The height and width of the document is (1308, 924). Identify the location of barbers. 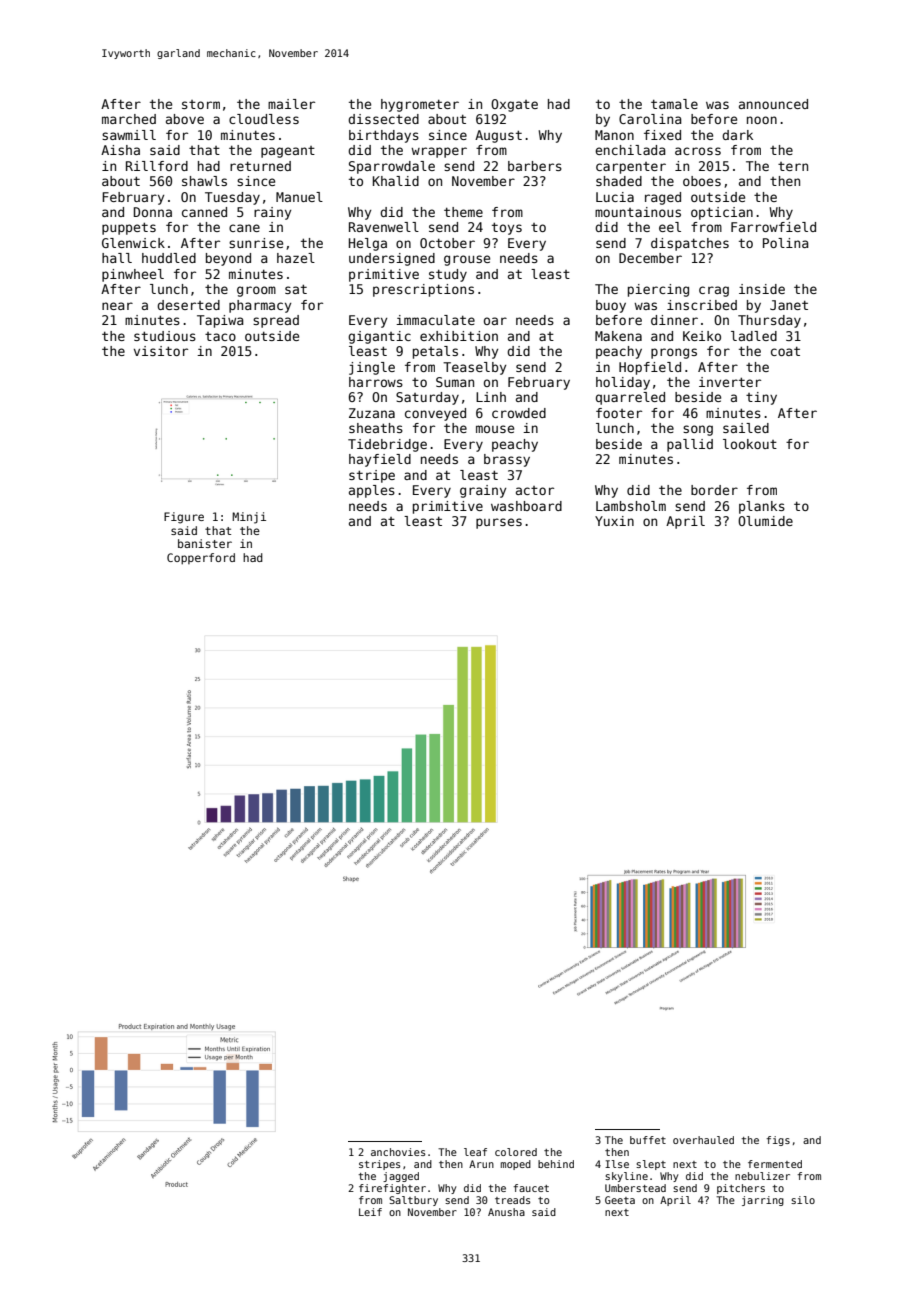
(535, 166).
